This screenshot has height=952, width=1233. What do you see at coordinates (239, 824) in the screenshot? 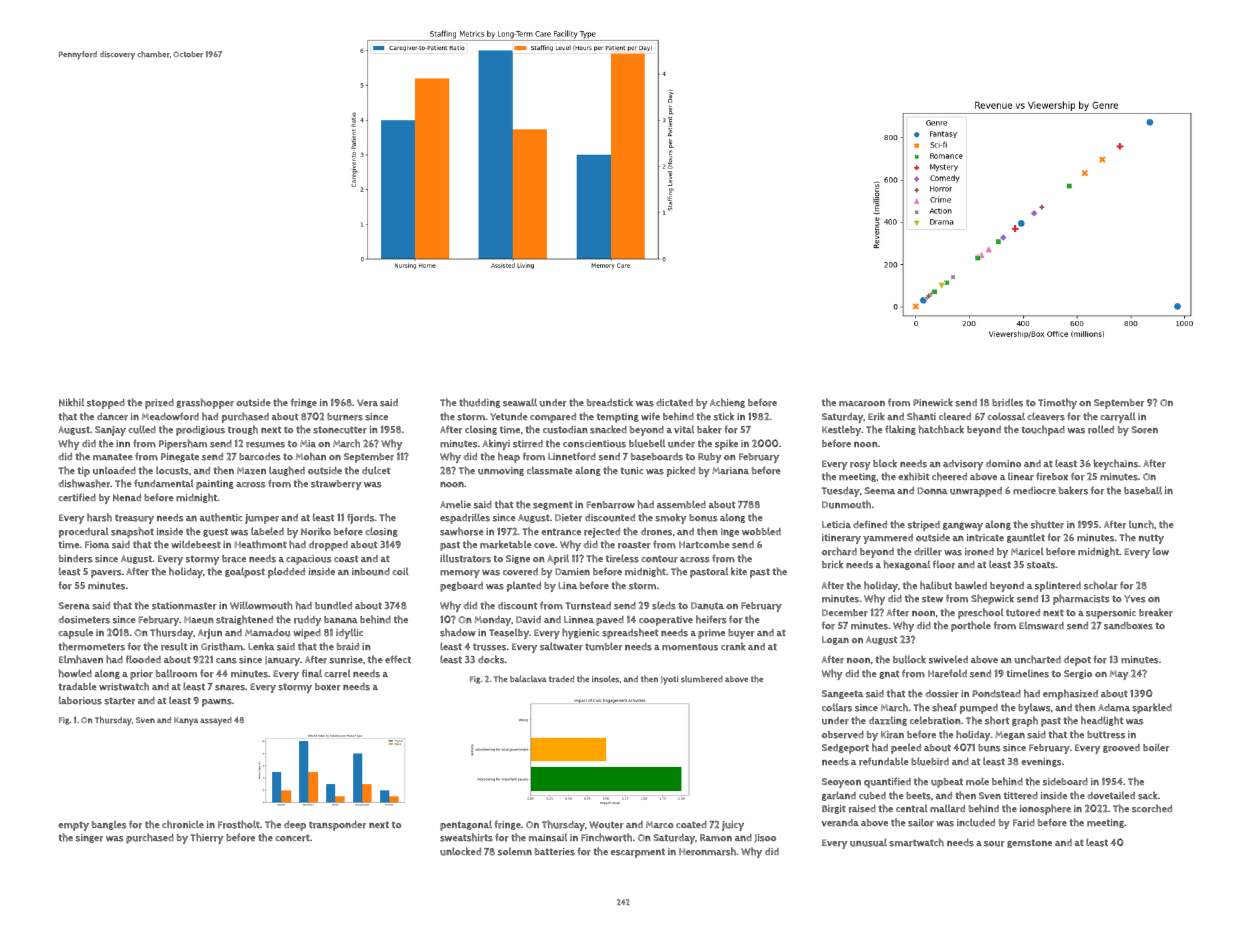
I see `Frostholt` at bounding box center [239, 824].
